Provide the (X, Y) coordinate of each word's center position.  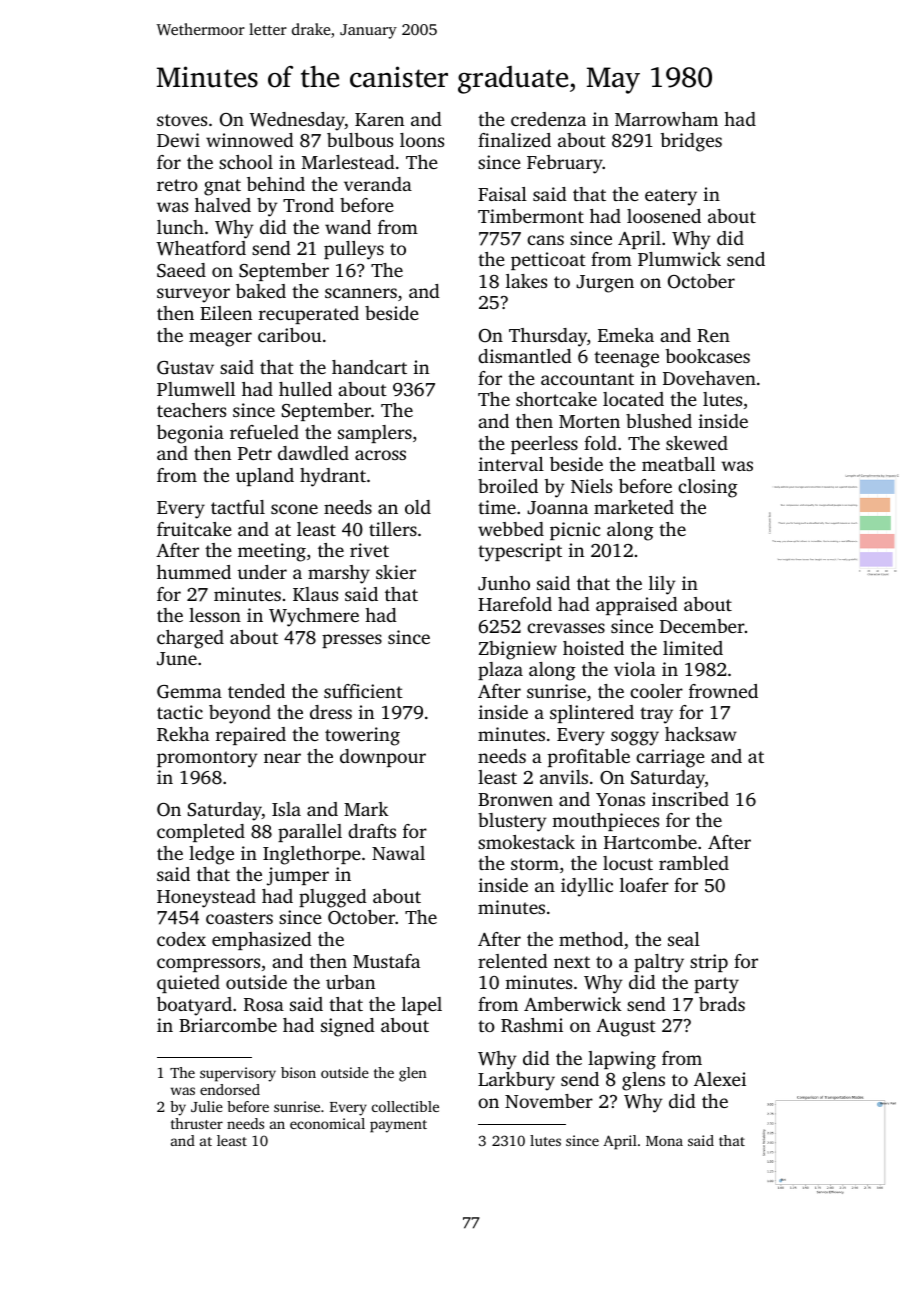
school (246, 162)
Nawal (398, 853)
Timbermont (531, 216)
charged (190, 639)
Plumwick (679, 259)
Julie (207, 1106)
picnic (575, 531)
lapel (422, 1006)
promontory (207, 759)
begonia (190, 434)
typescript (520, 552)
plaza (500, 671)
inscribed (690, 799)
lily (662, 585)
